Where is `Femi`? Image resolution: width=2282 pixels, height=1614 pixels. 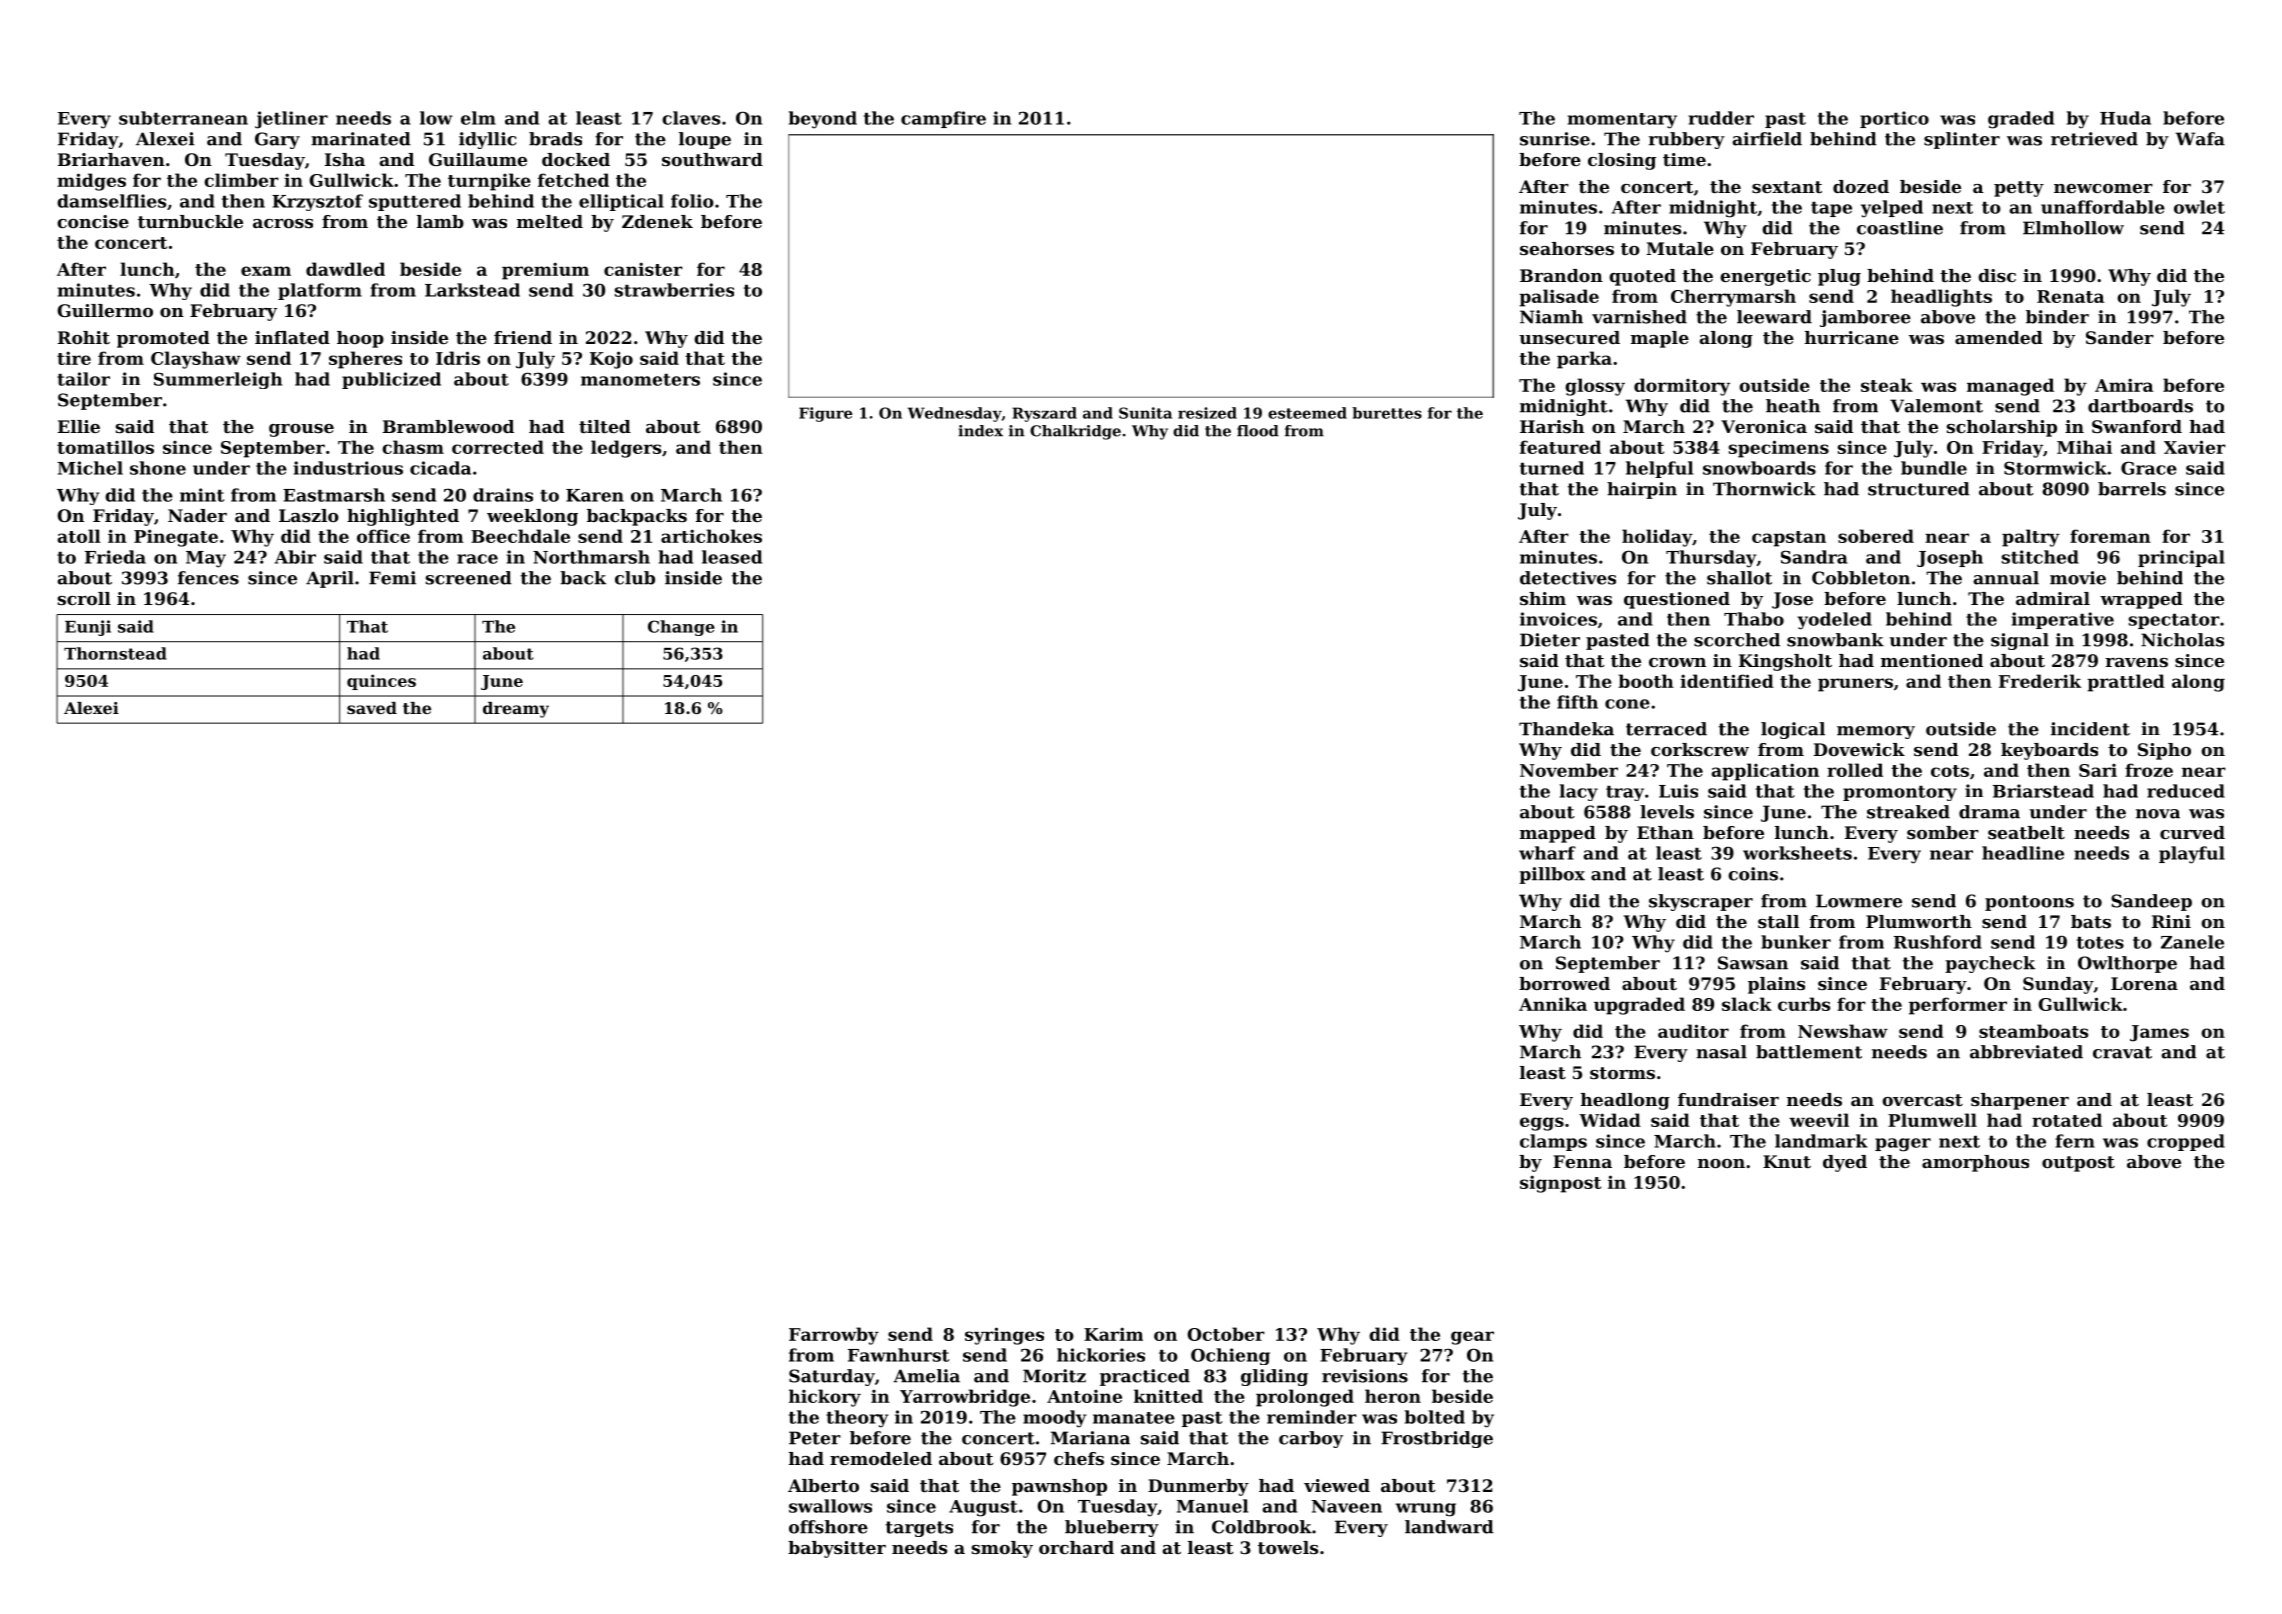 Femi is located at coordinates (392, 578).
